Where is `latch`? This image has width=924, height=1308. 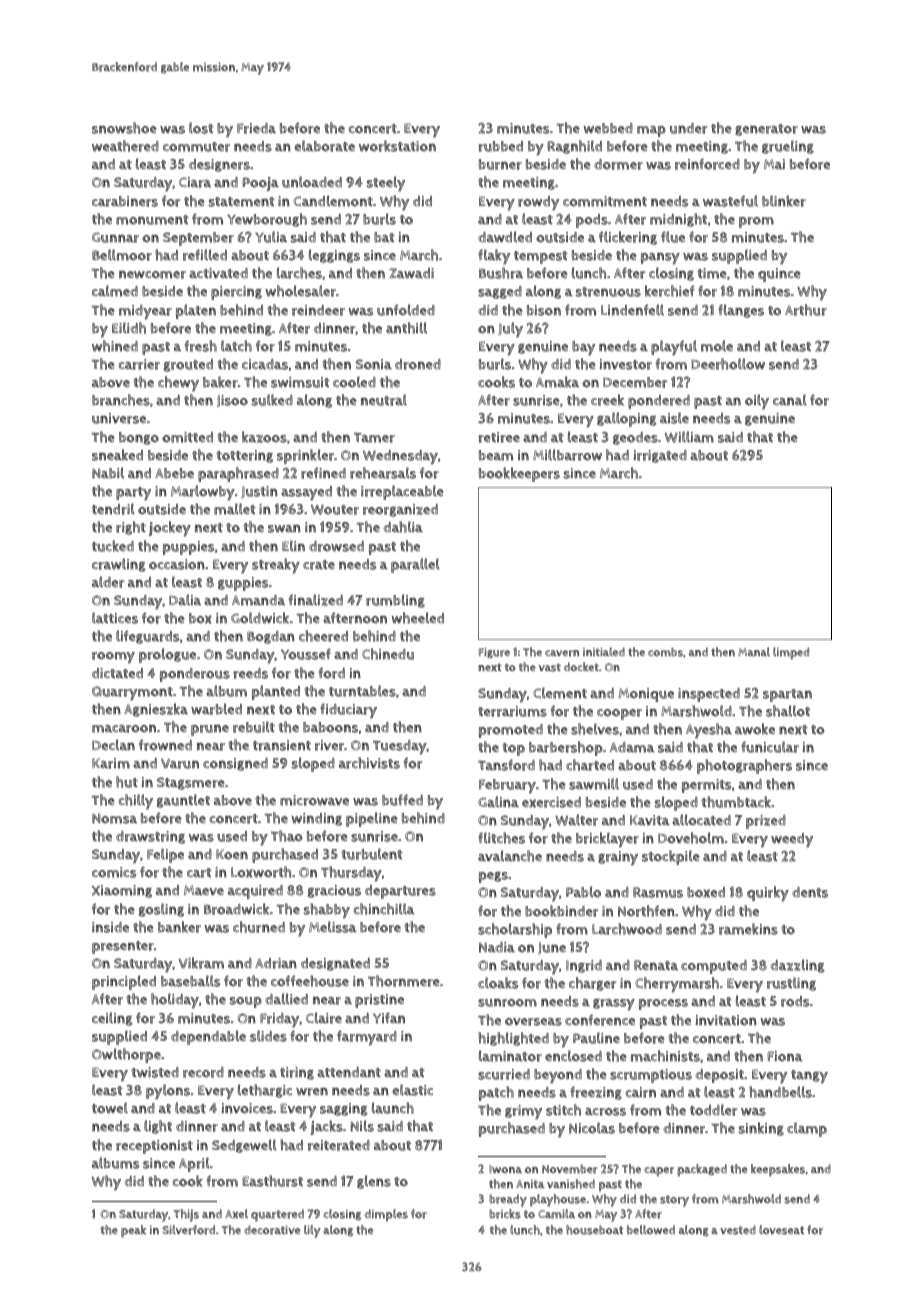 latch is located at coordinates (236, 346).
